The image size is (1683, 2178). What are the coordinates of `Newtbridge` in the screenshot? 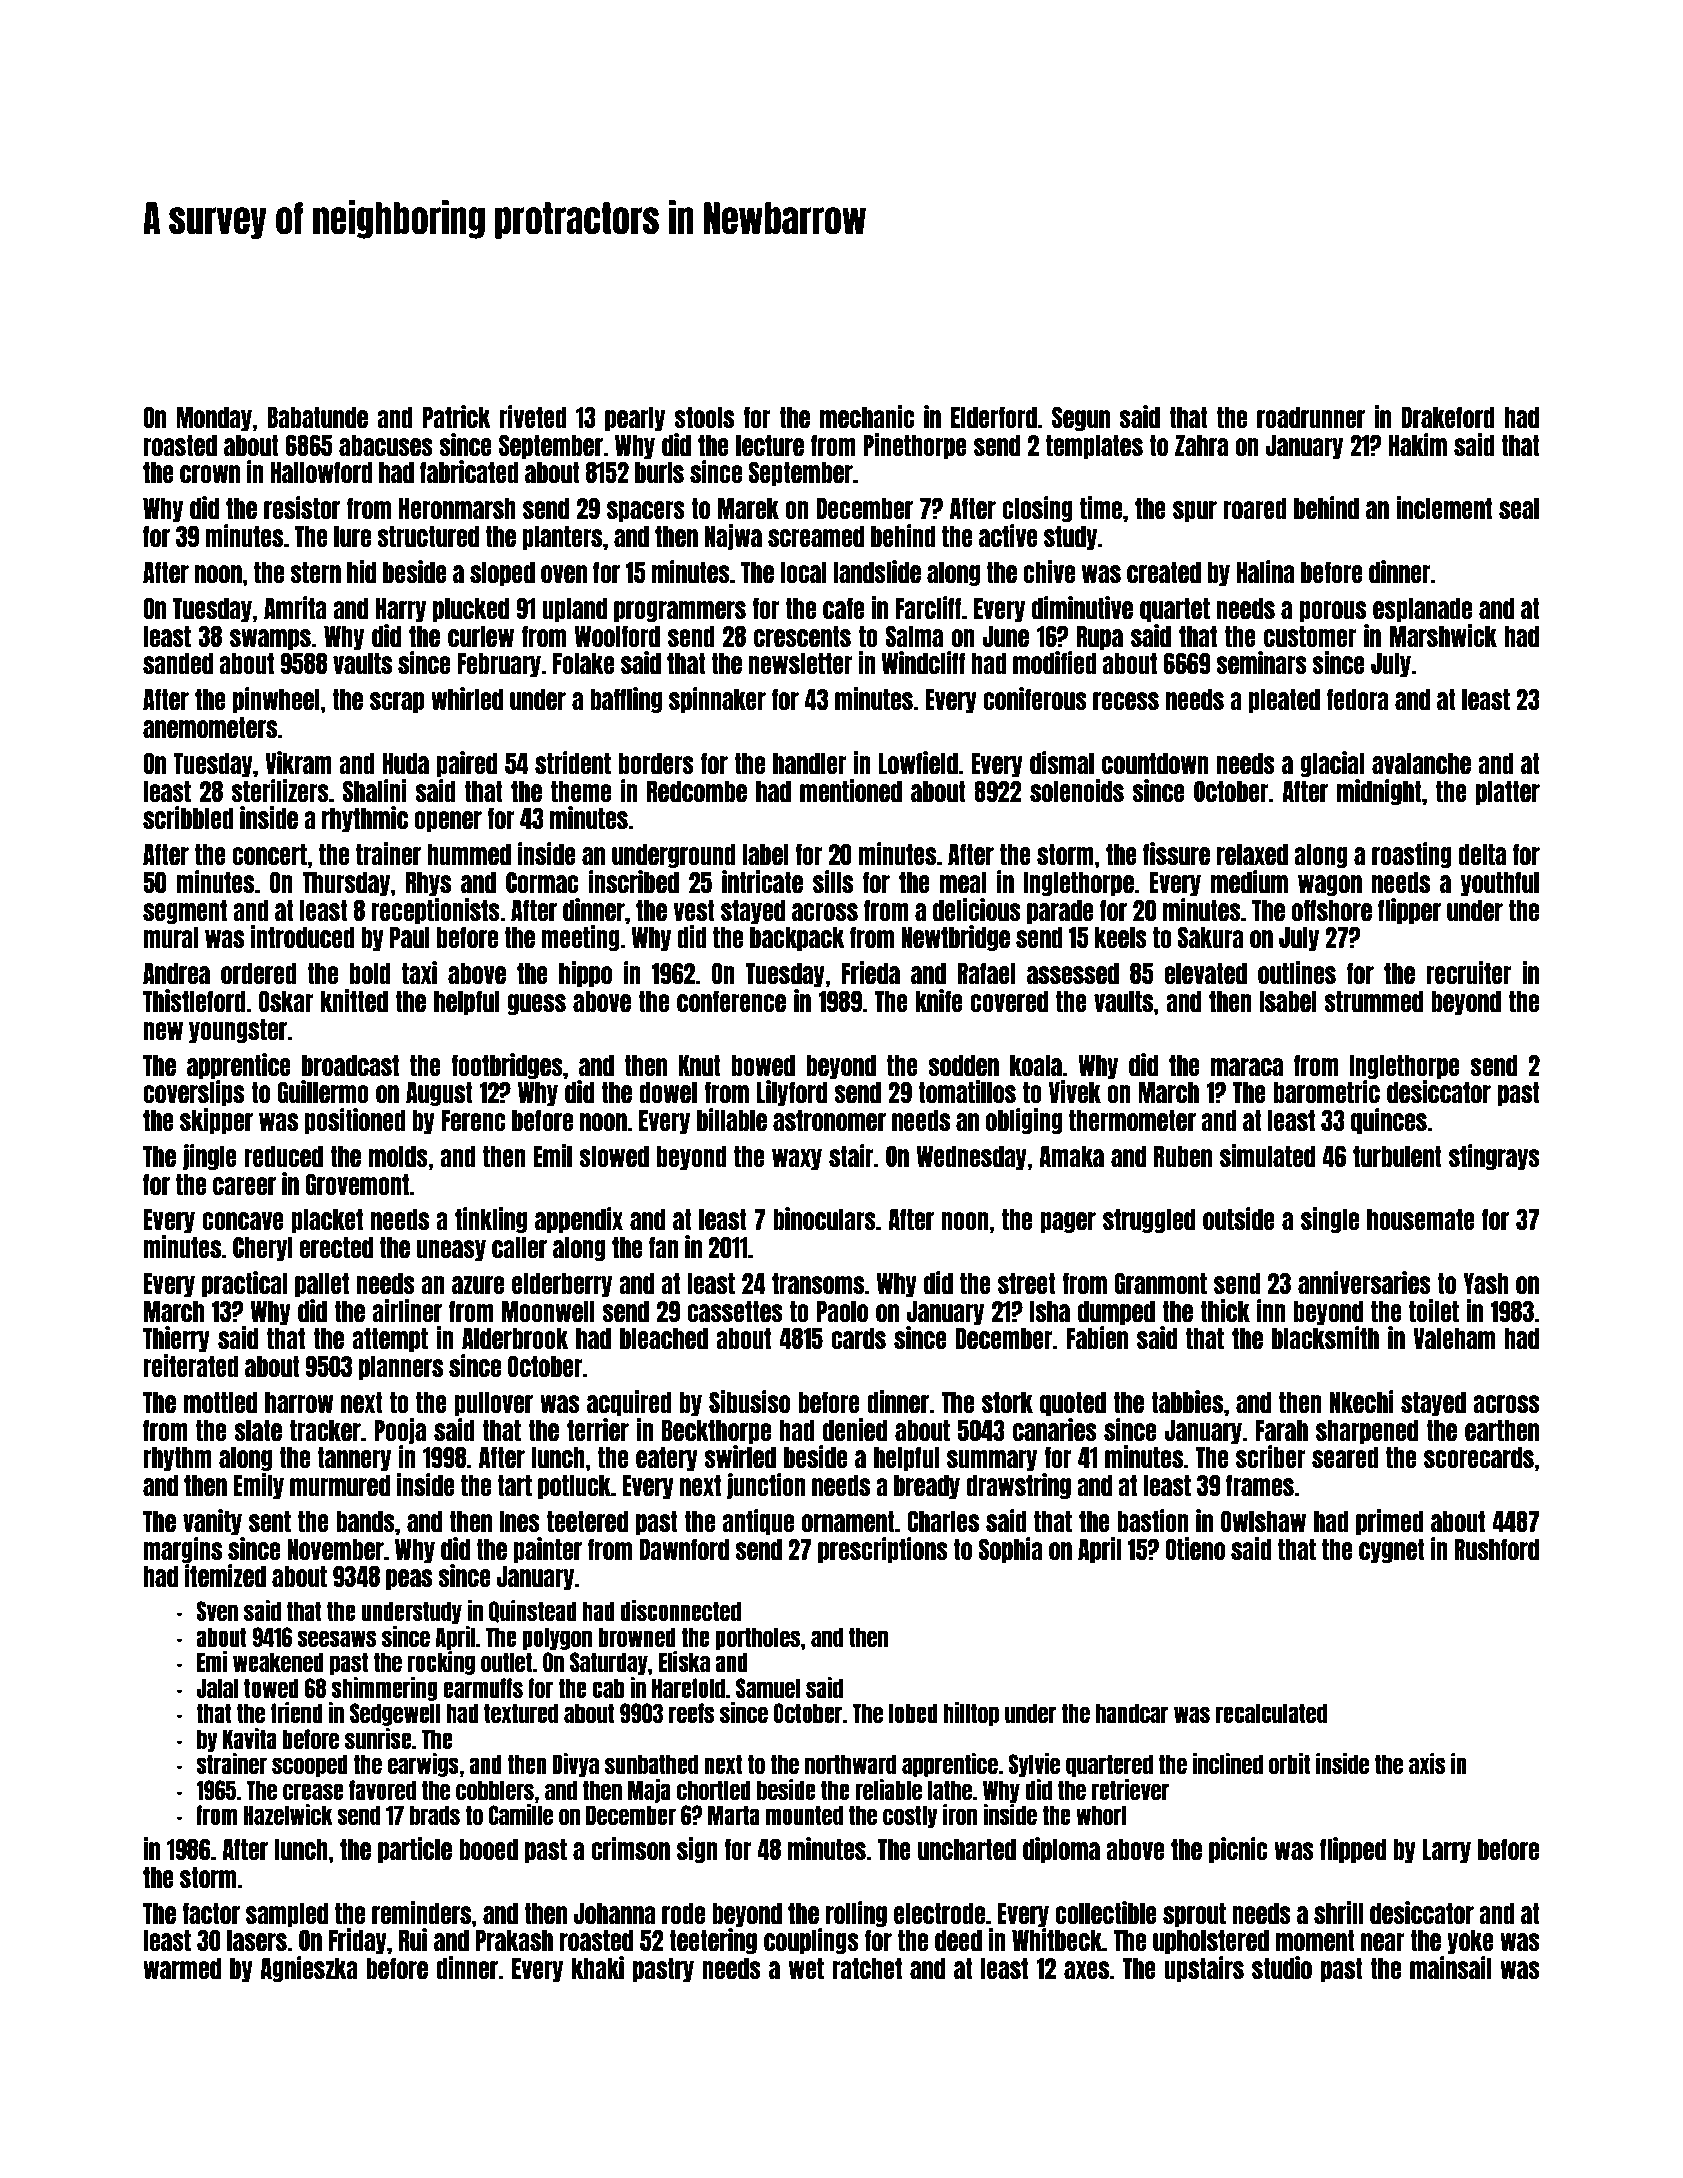 It's located at (955, 938).
